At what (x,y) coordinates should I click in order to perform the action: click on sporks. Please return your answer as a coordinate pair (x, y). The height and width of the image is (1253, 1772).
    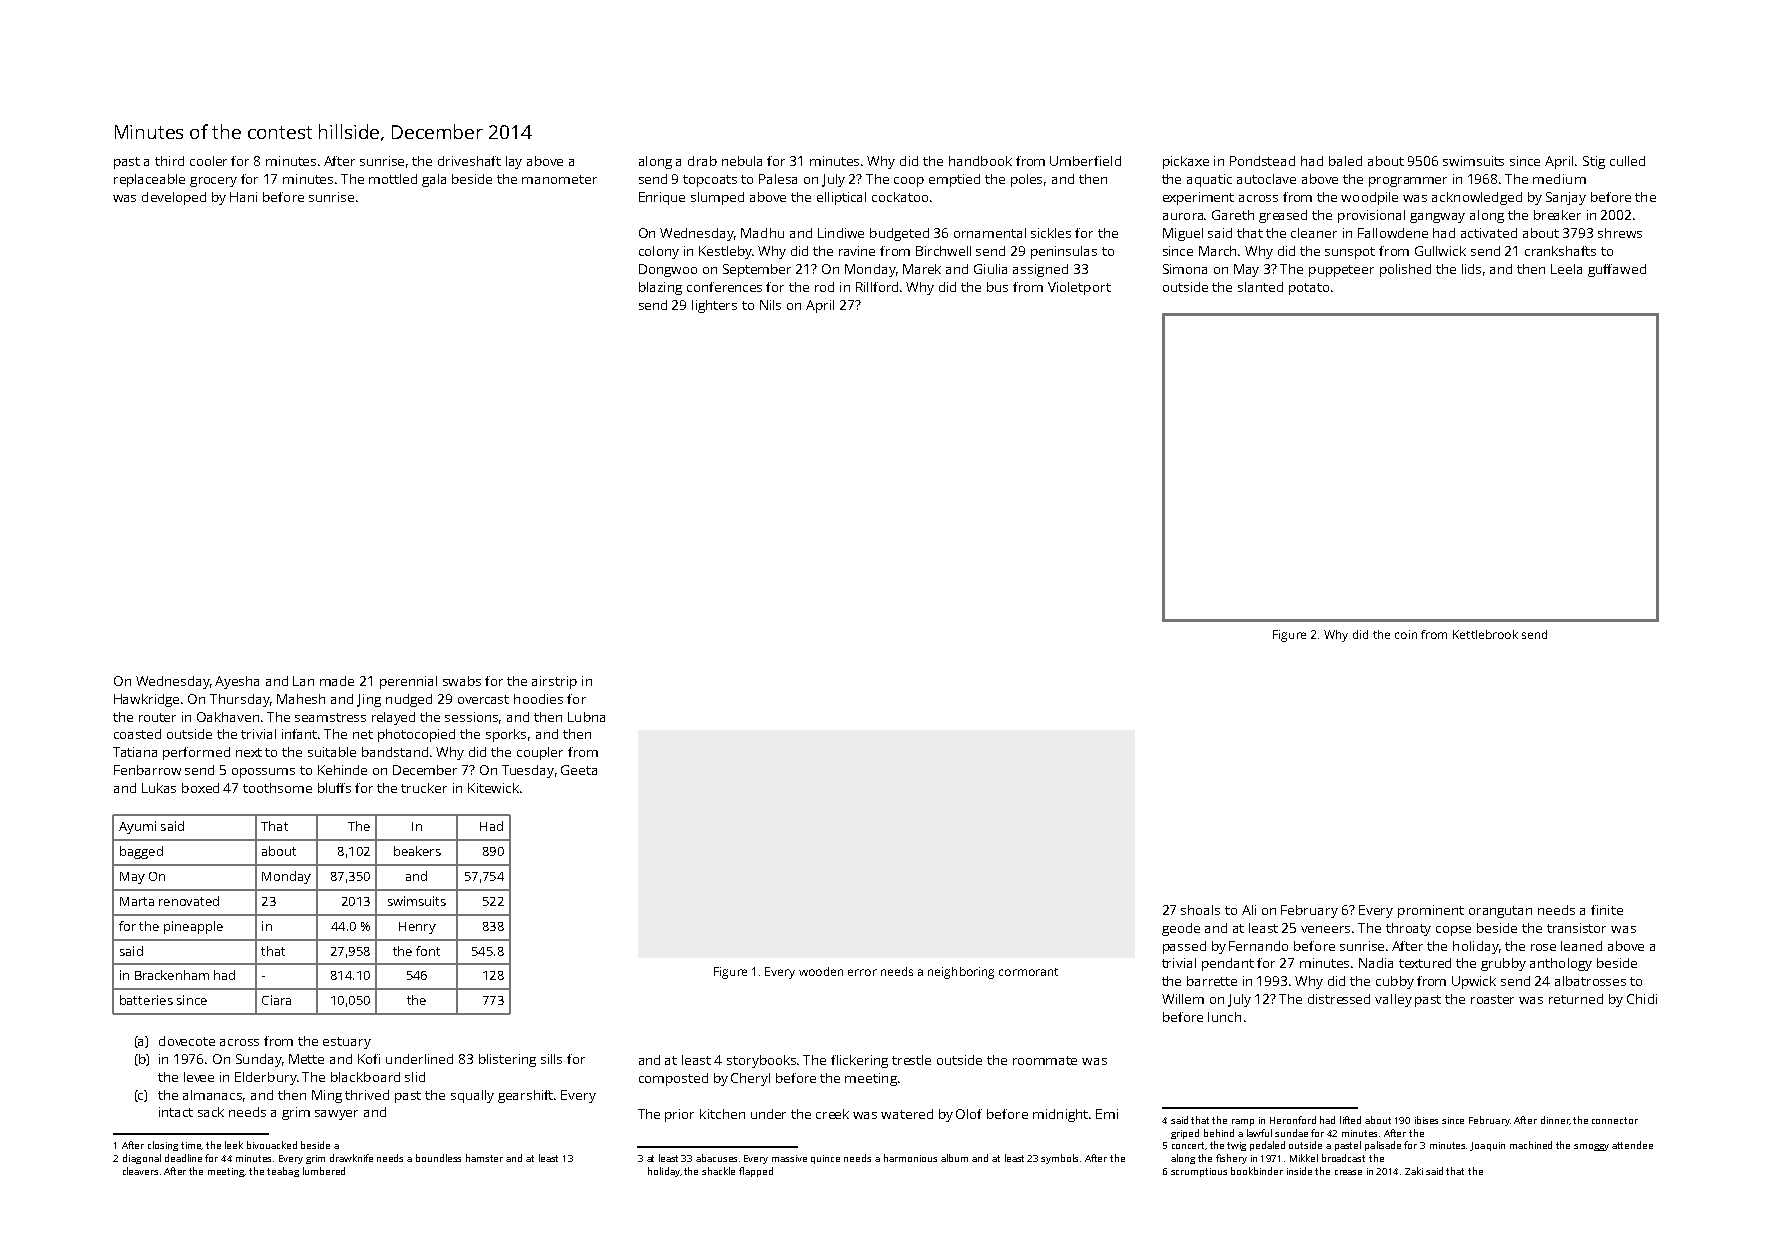
    Looking at the image, I should click on (506, 735).
